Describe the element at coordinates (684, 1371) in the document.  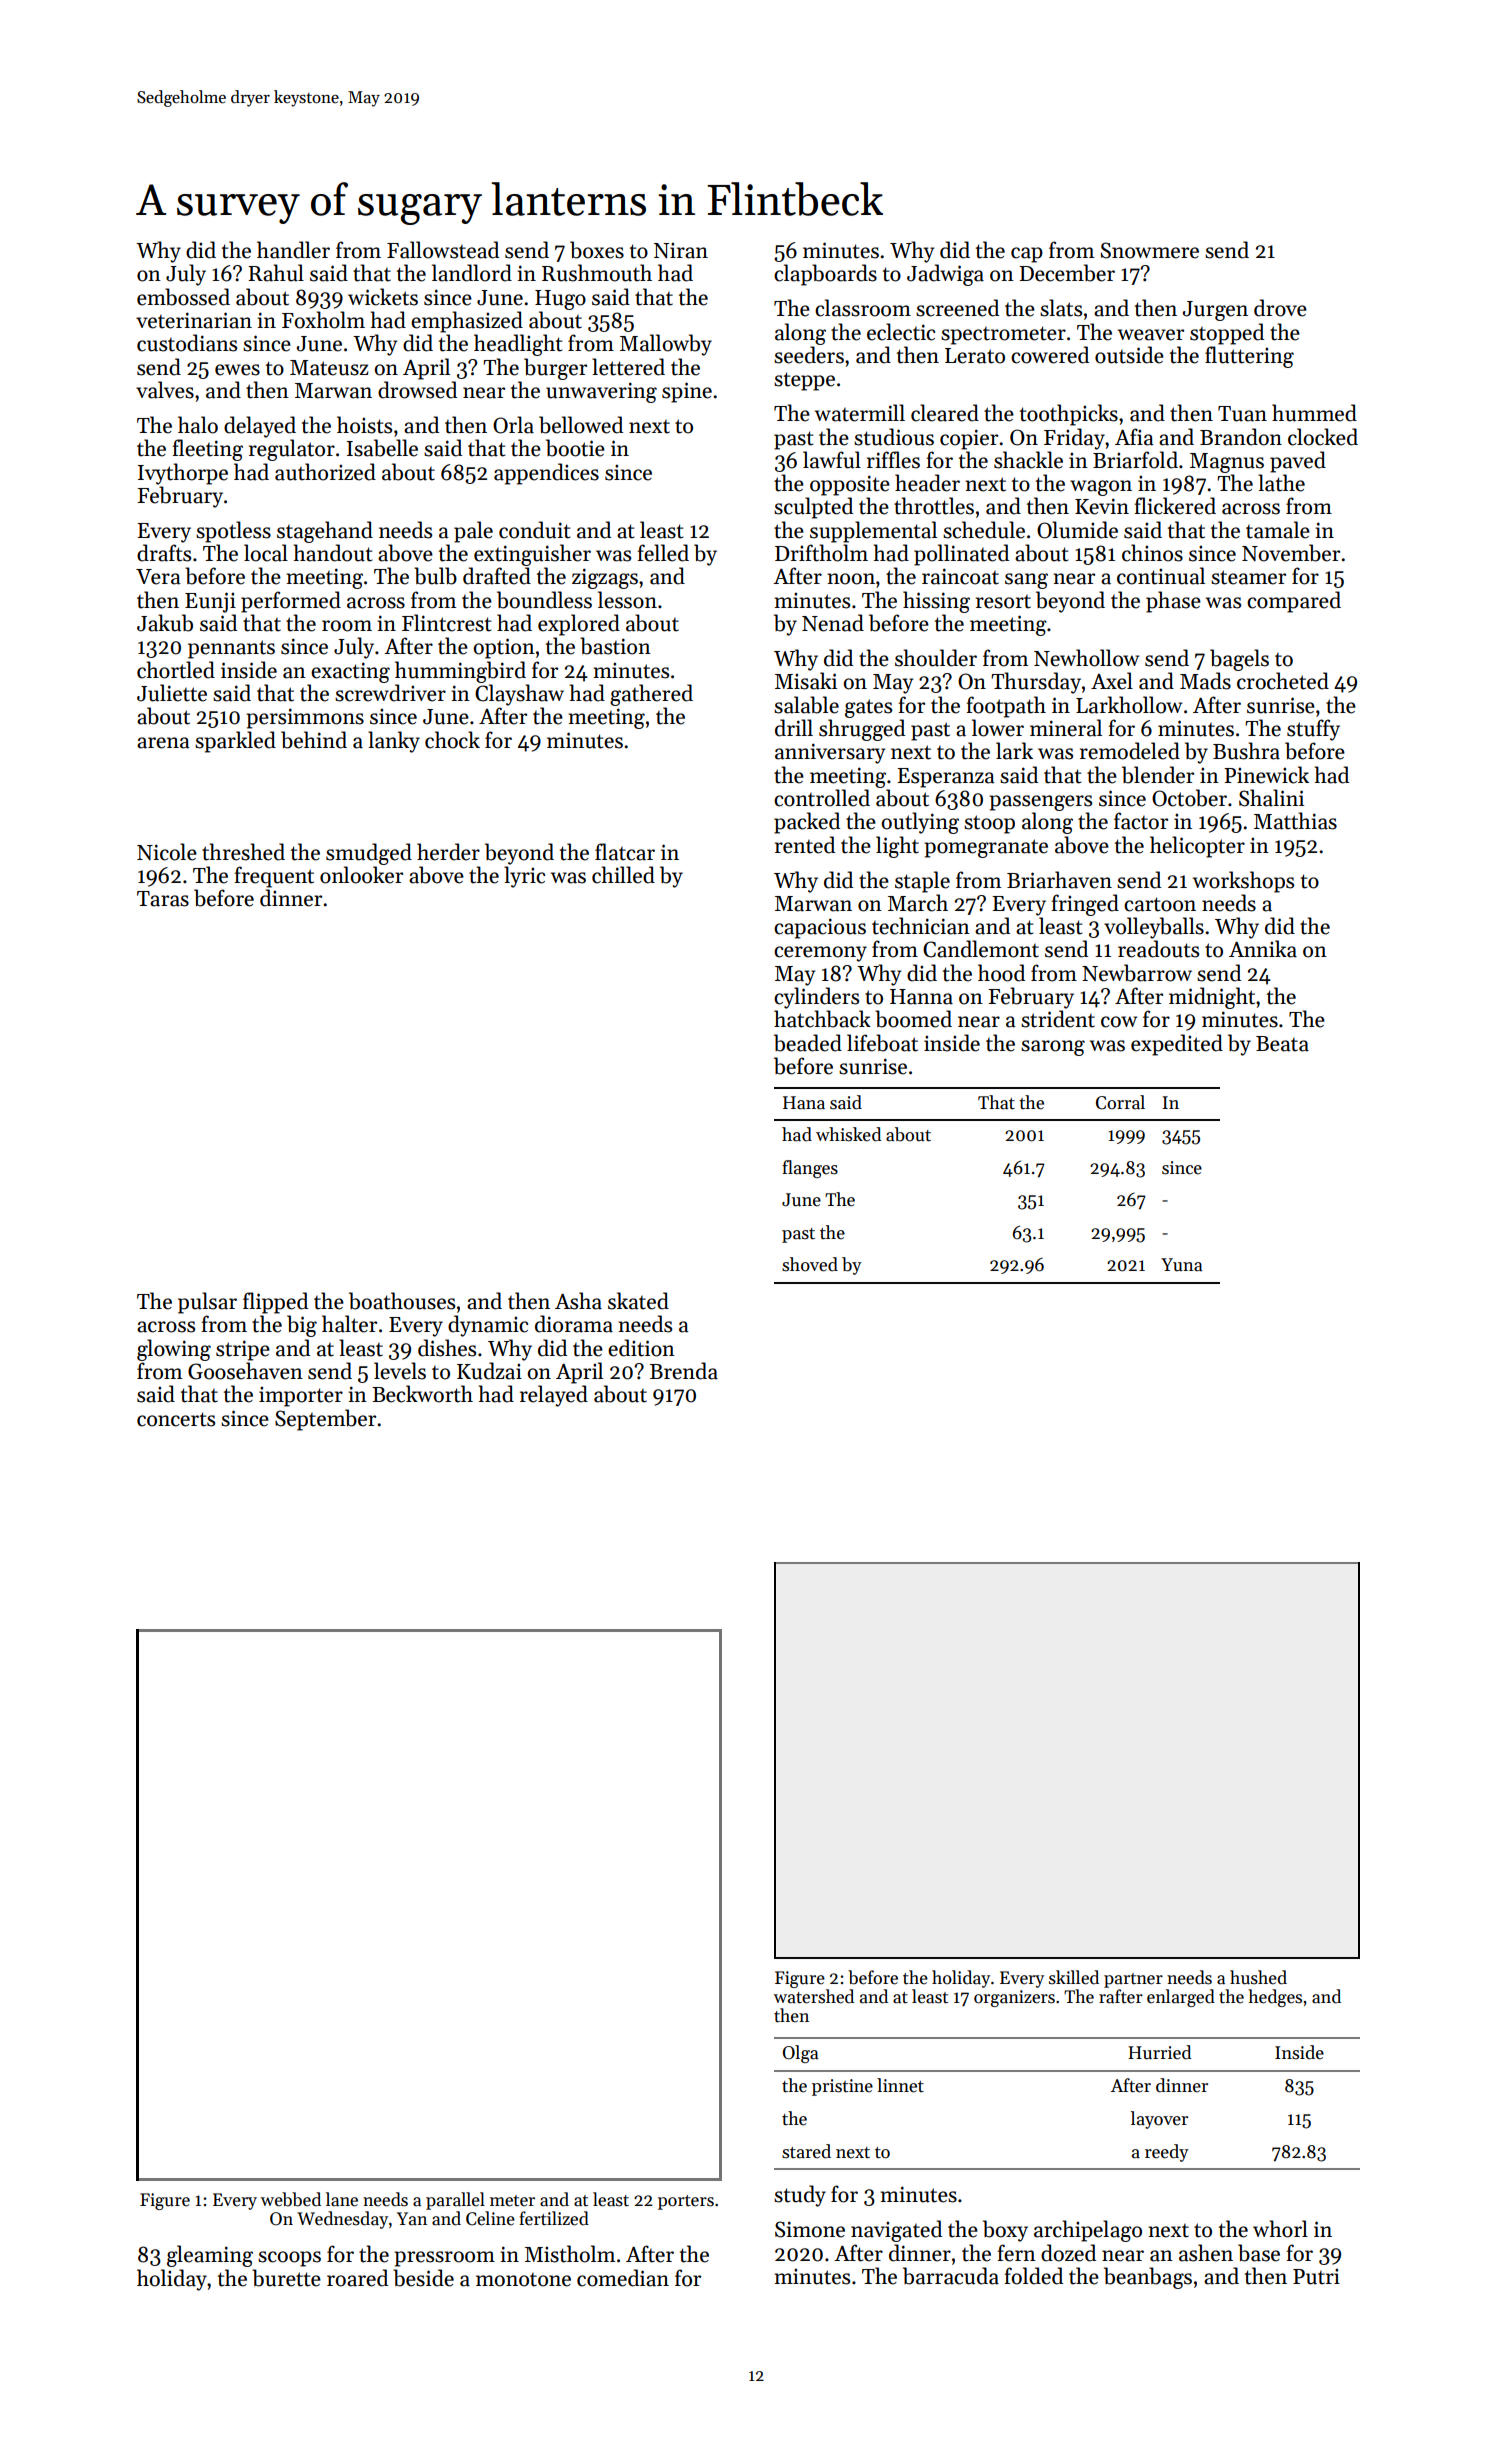
I see `Brenda` at that location.
